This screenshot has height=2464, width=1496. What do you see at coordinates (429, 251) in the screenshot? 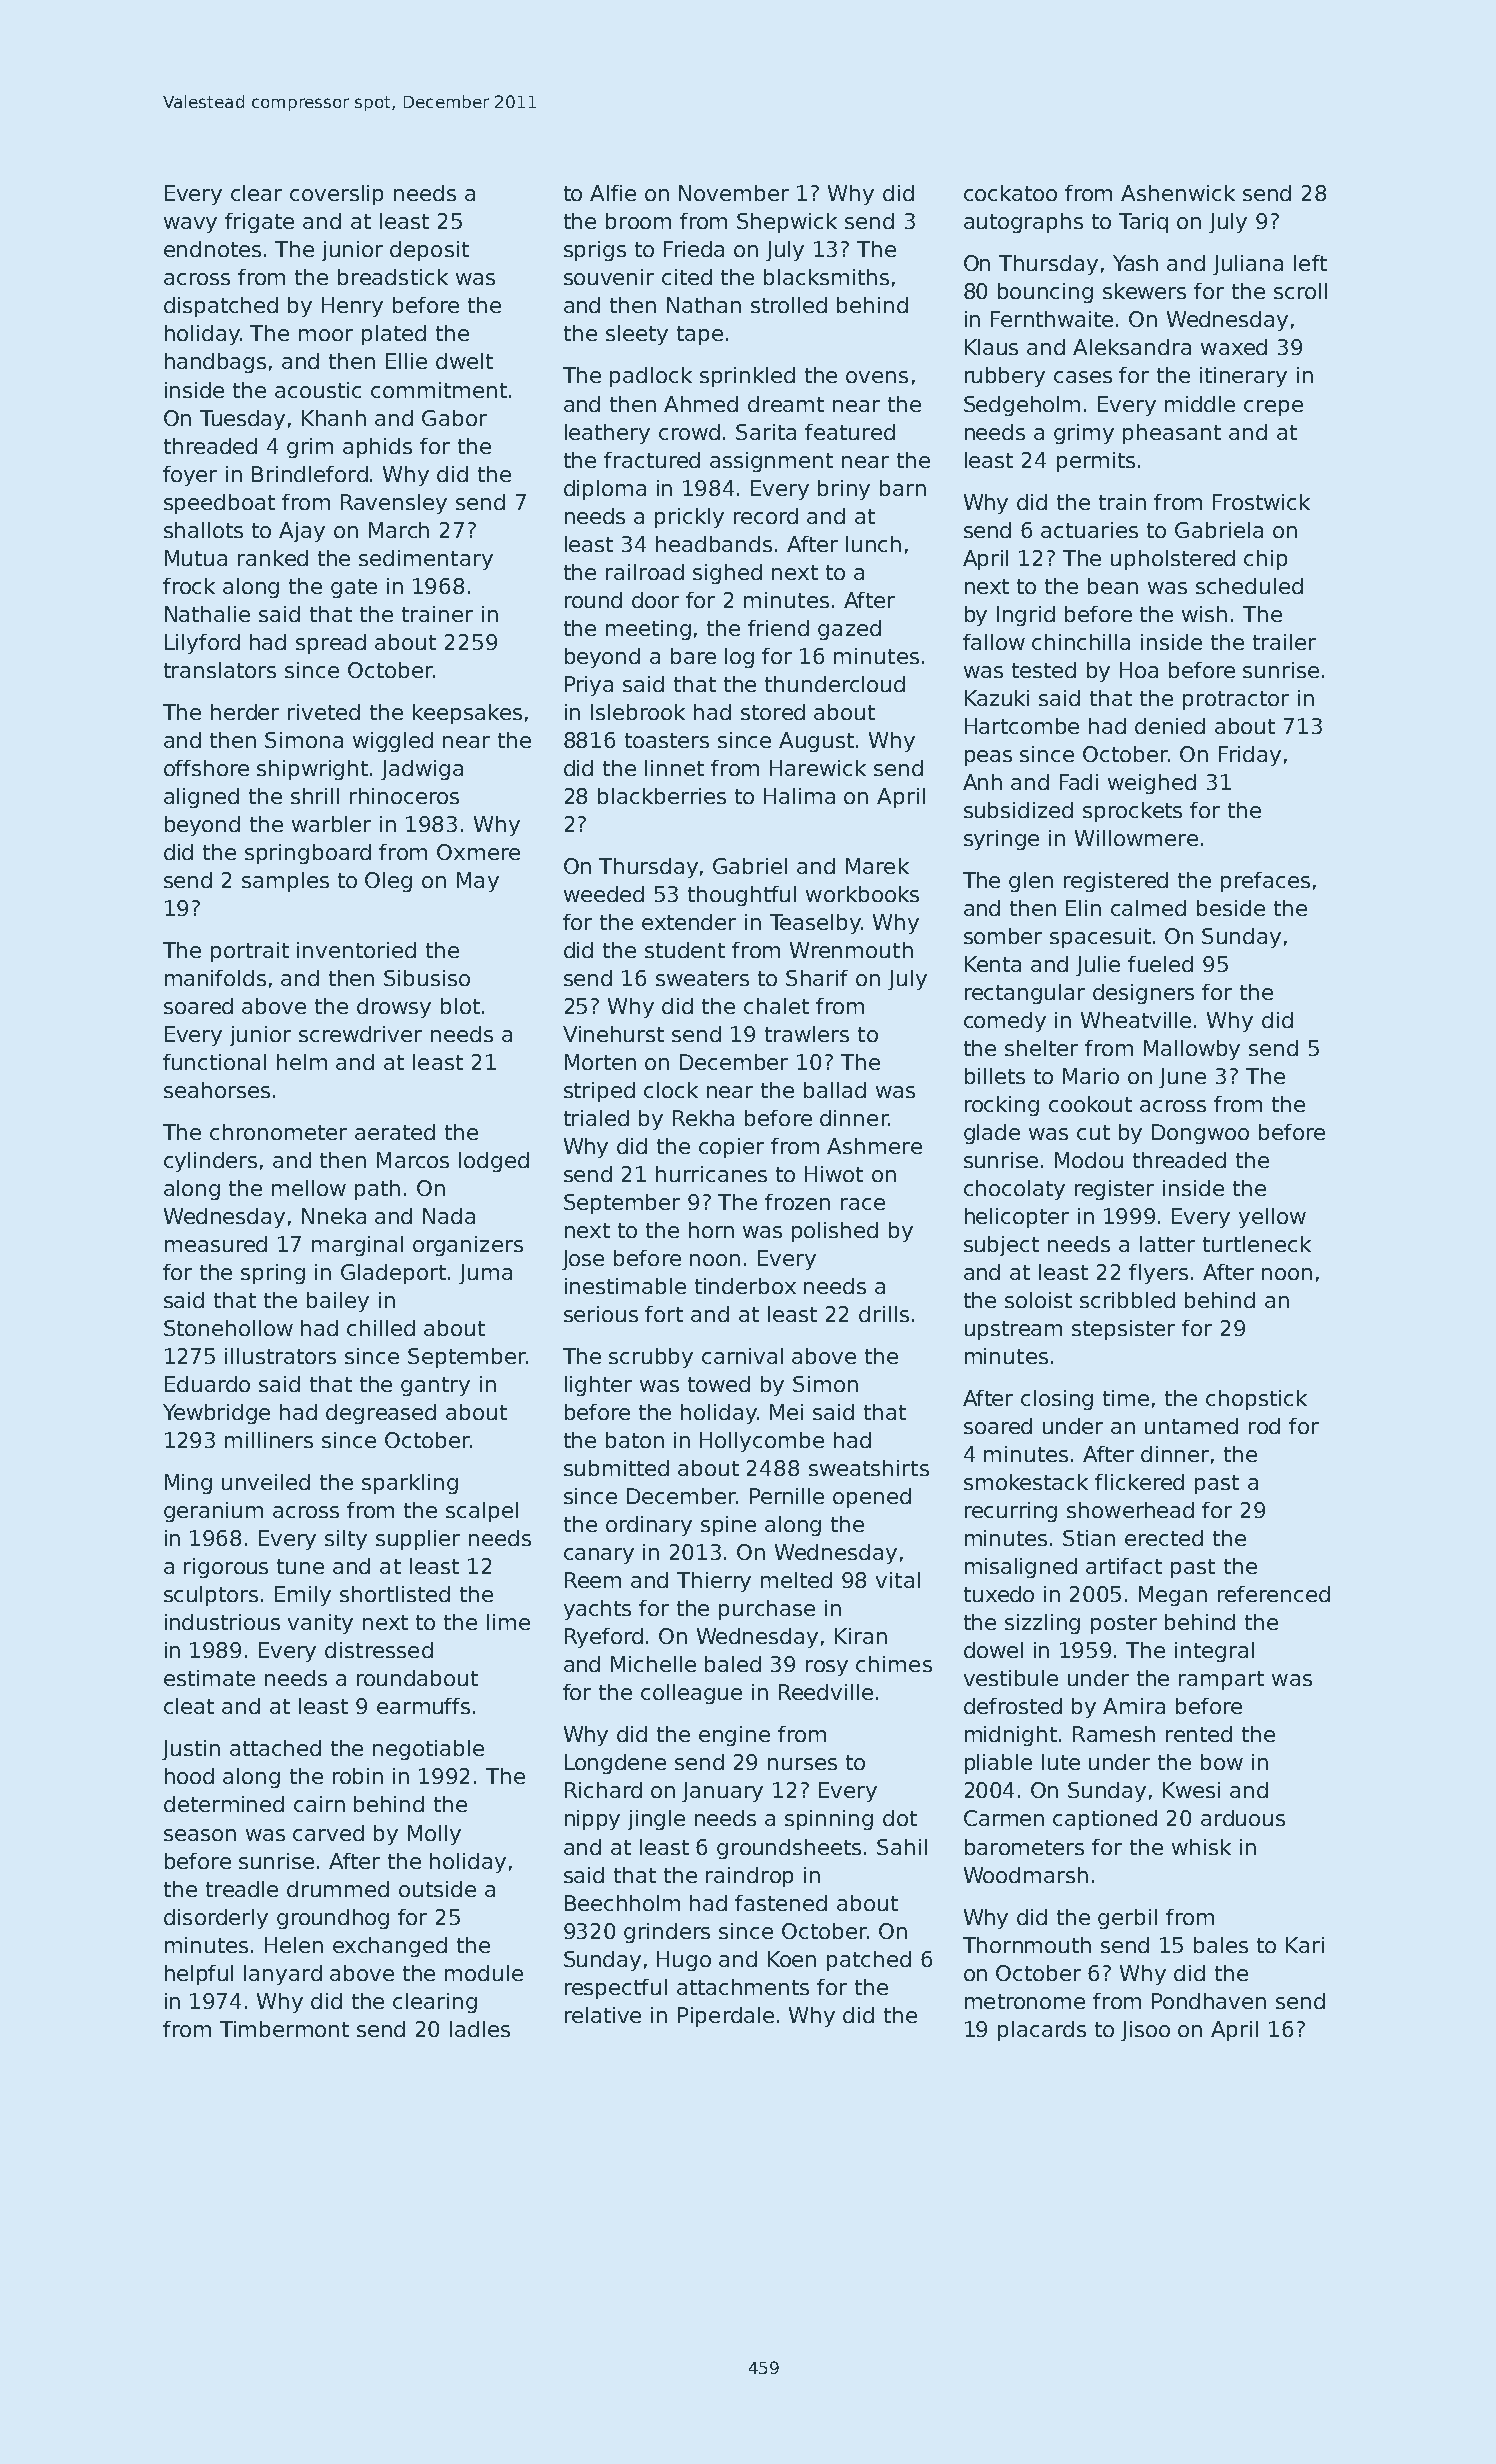
I see `deposit` at bounding box center [429, 251].
